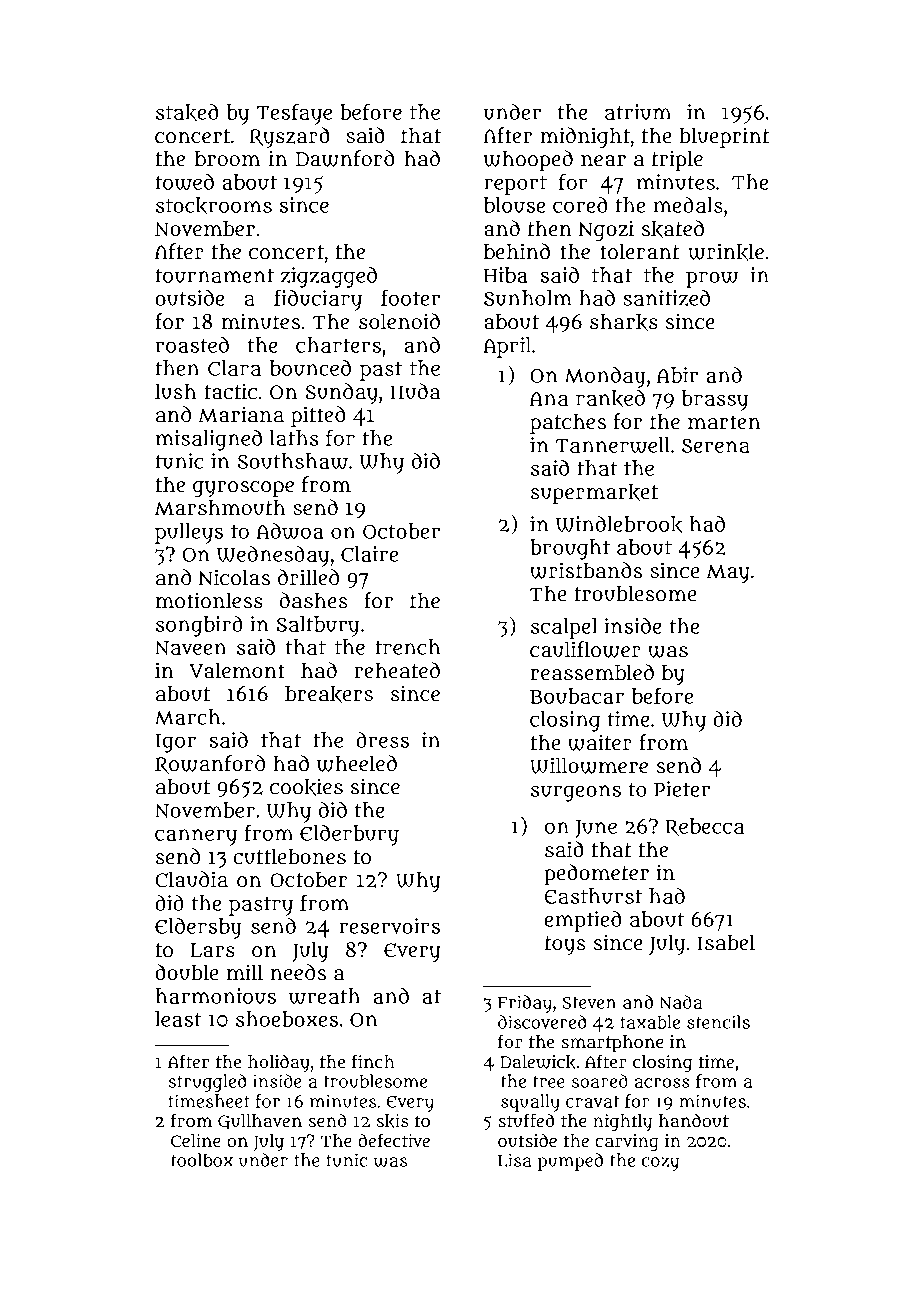  Describe the element at coordinates (306, 787) in the page. I see `cookies` at that location.
